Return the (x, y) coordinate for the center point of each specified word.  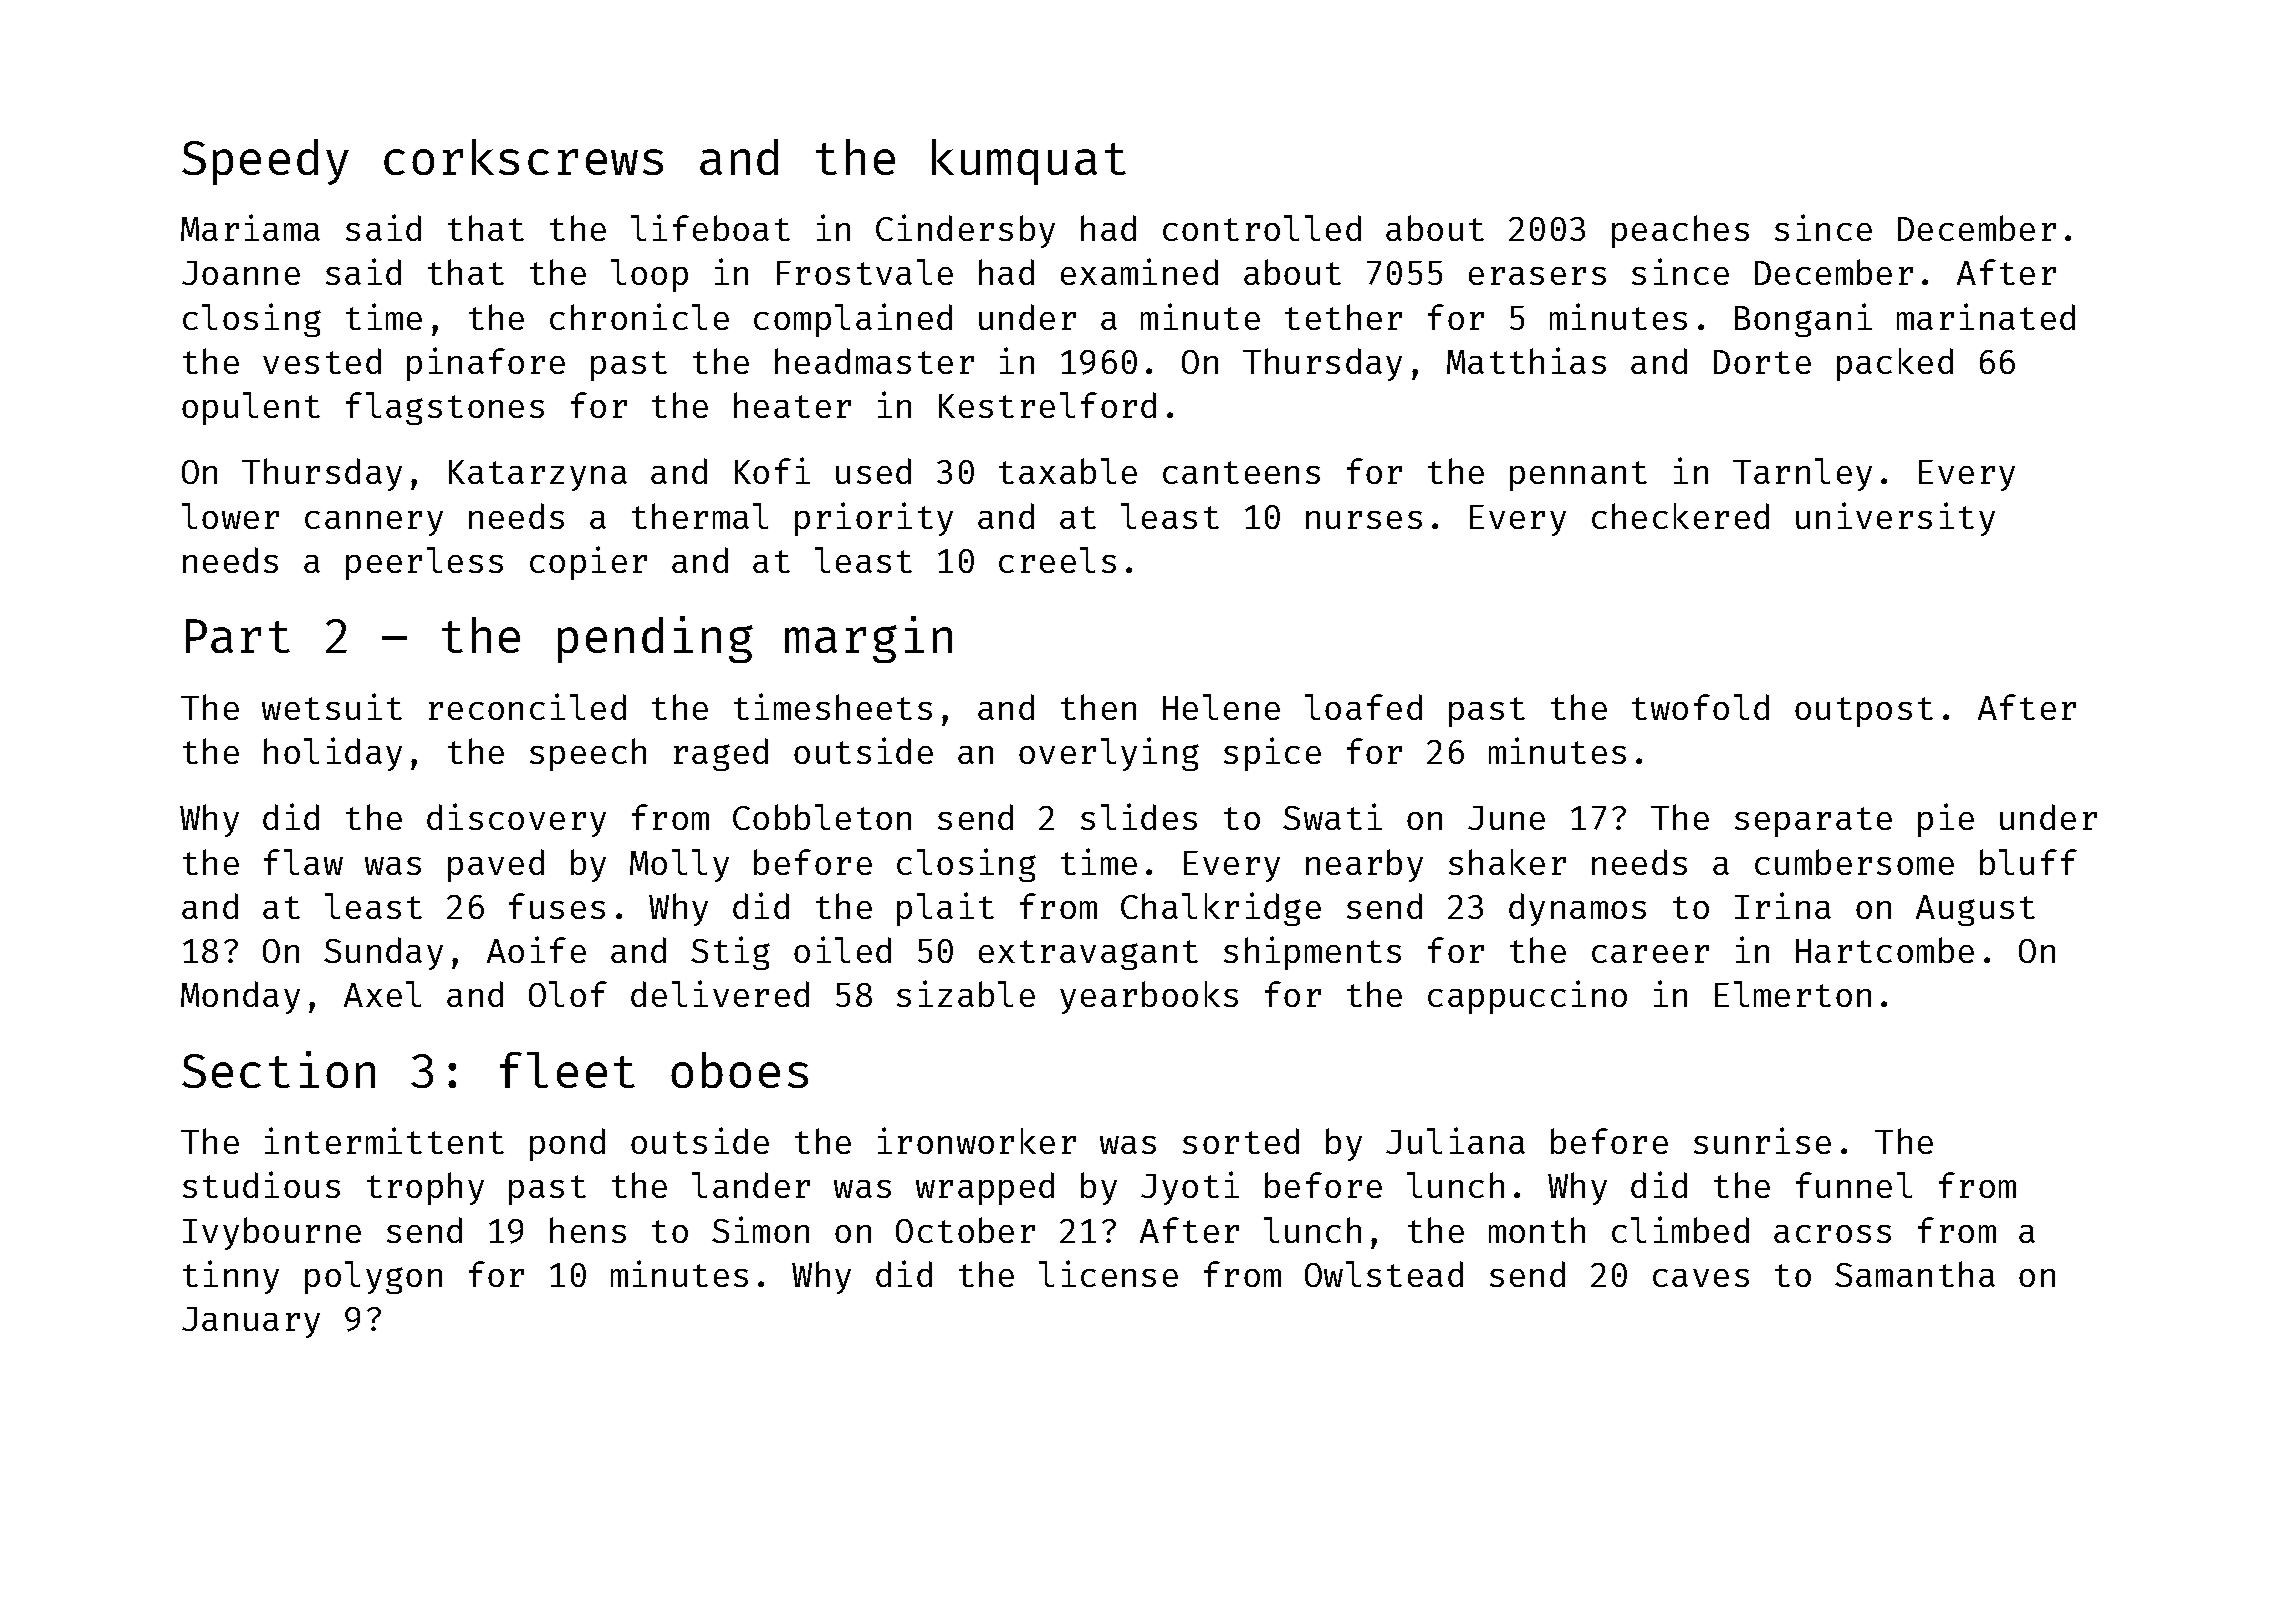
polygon (373, 1277)
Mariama (250, 227)
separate (1813, 822)
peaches (1680, 231)
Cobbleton (822, 817)
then (1098, 707)
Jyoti (1190, 1188)
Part (238, 636)
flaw (303, 862)
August (1975, 910)
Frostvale (865, 272)
